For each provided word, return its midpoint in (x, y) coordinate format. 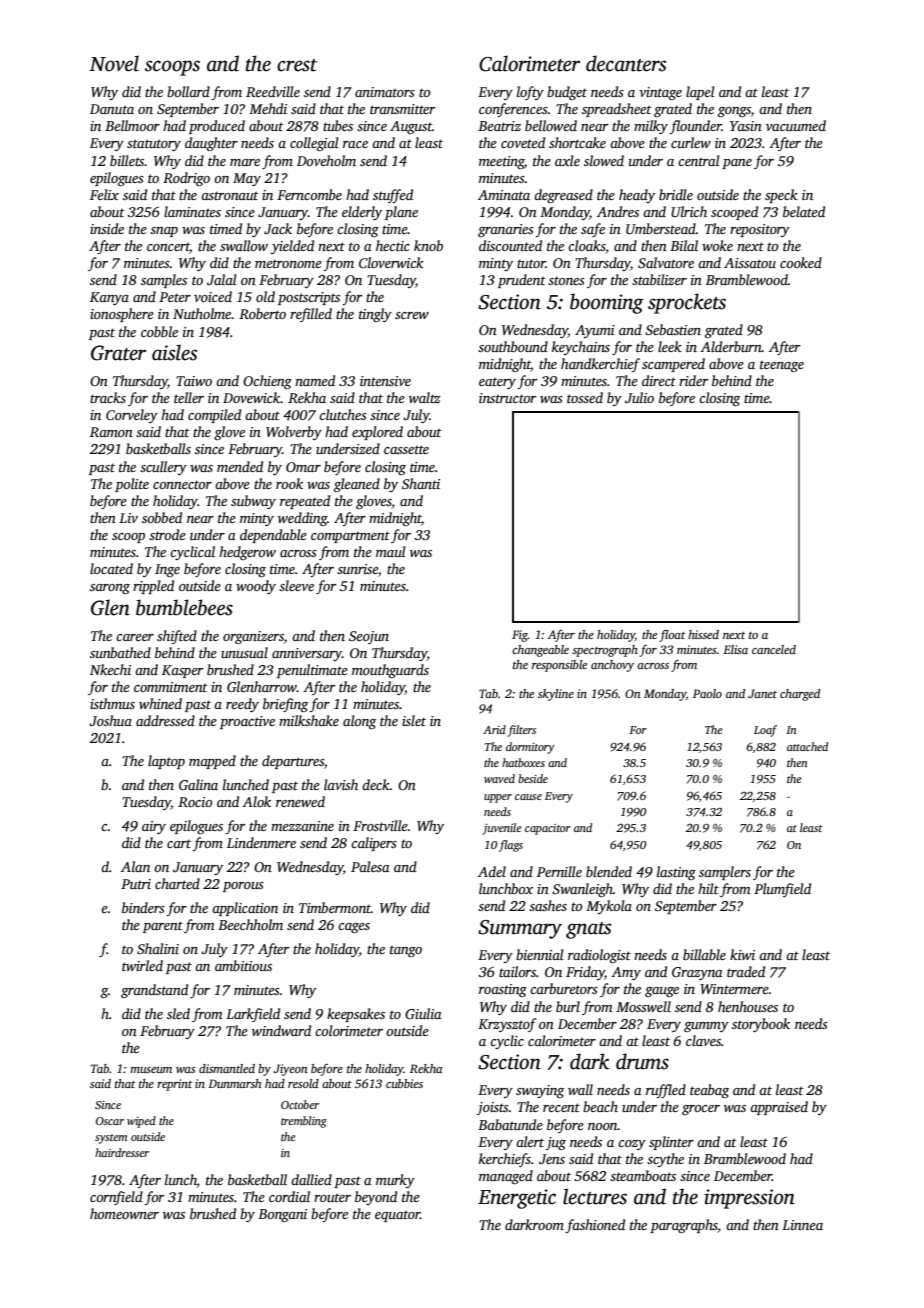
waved (499, 778)
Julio (639, 397)
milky (651, 127)
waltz (425, 397)
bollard (188, 91)
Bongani (282, 1215)
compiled (214, 416)
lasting (676, 873)
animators (385, 92)
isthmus (112, 703)
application (245, 909)
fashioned (595, 1226)
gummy (706, 1027)
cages (354, 928)
